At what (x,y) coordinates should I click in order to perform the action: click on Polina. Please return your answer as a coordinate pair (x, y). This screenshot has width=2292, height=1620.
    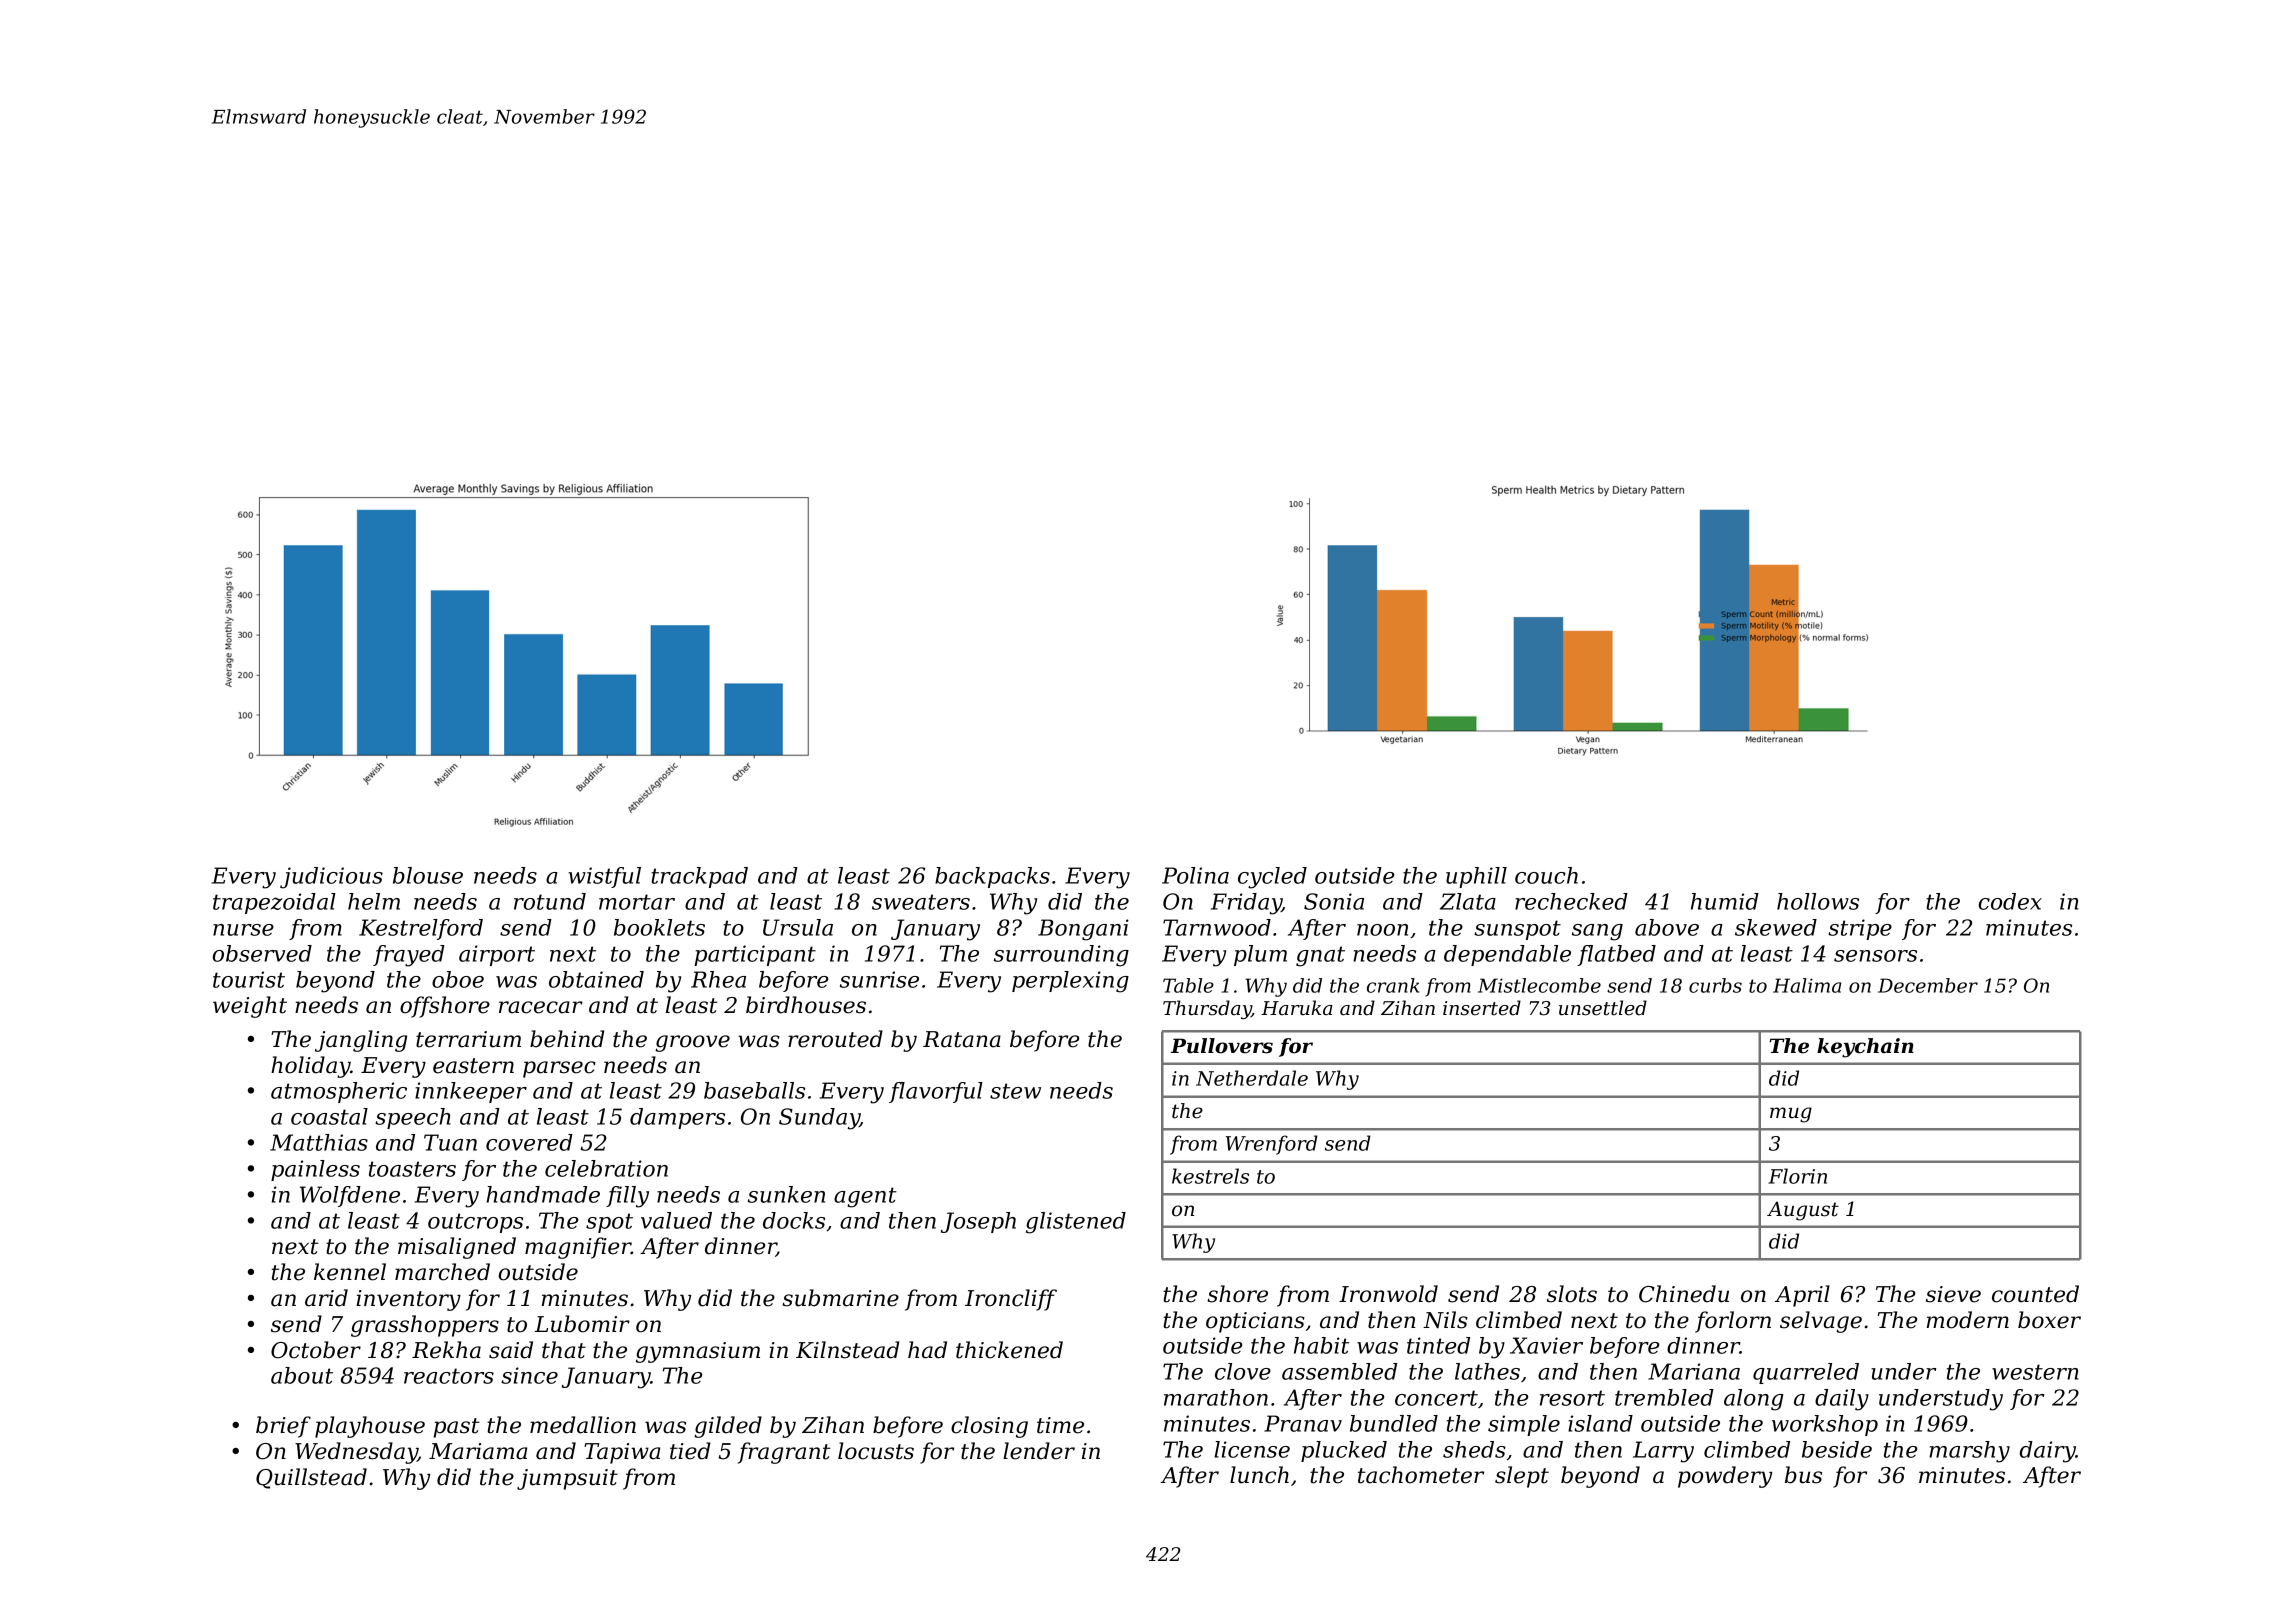
    Looking at the image, I should click on (1195, 875).
